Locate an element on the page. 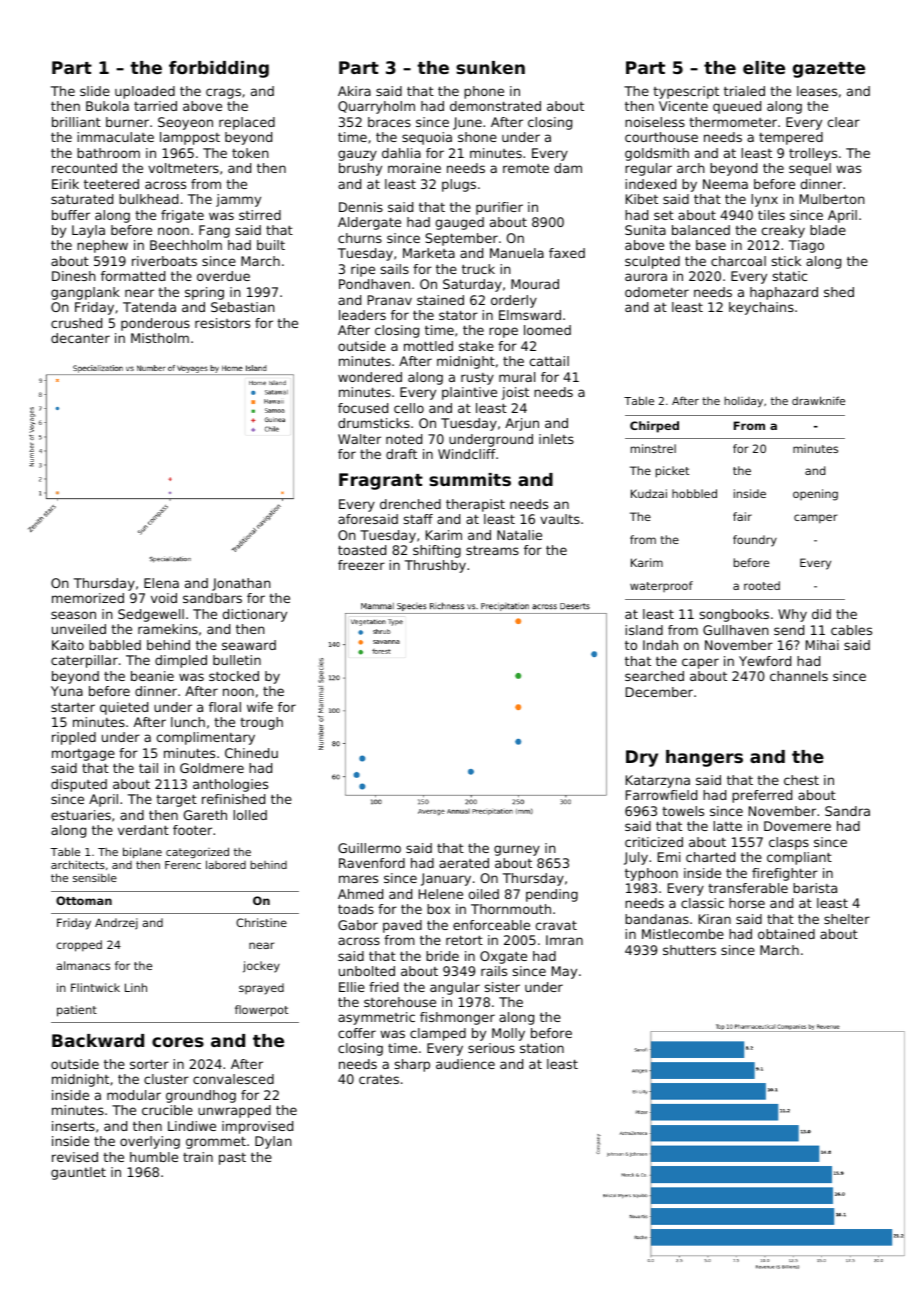 The width and height of the image is (924, 1308). drawknife is located at coordinates (818, 400).
